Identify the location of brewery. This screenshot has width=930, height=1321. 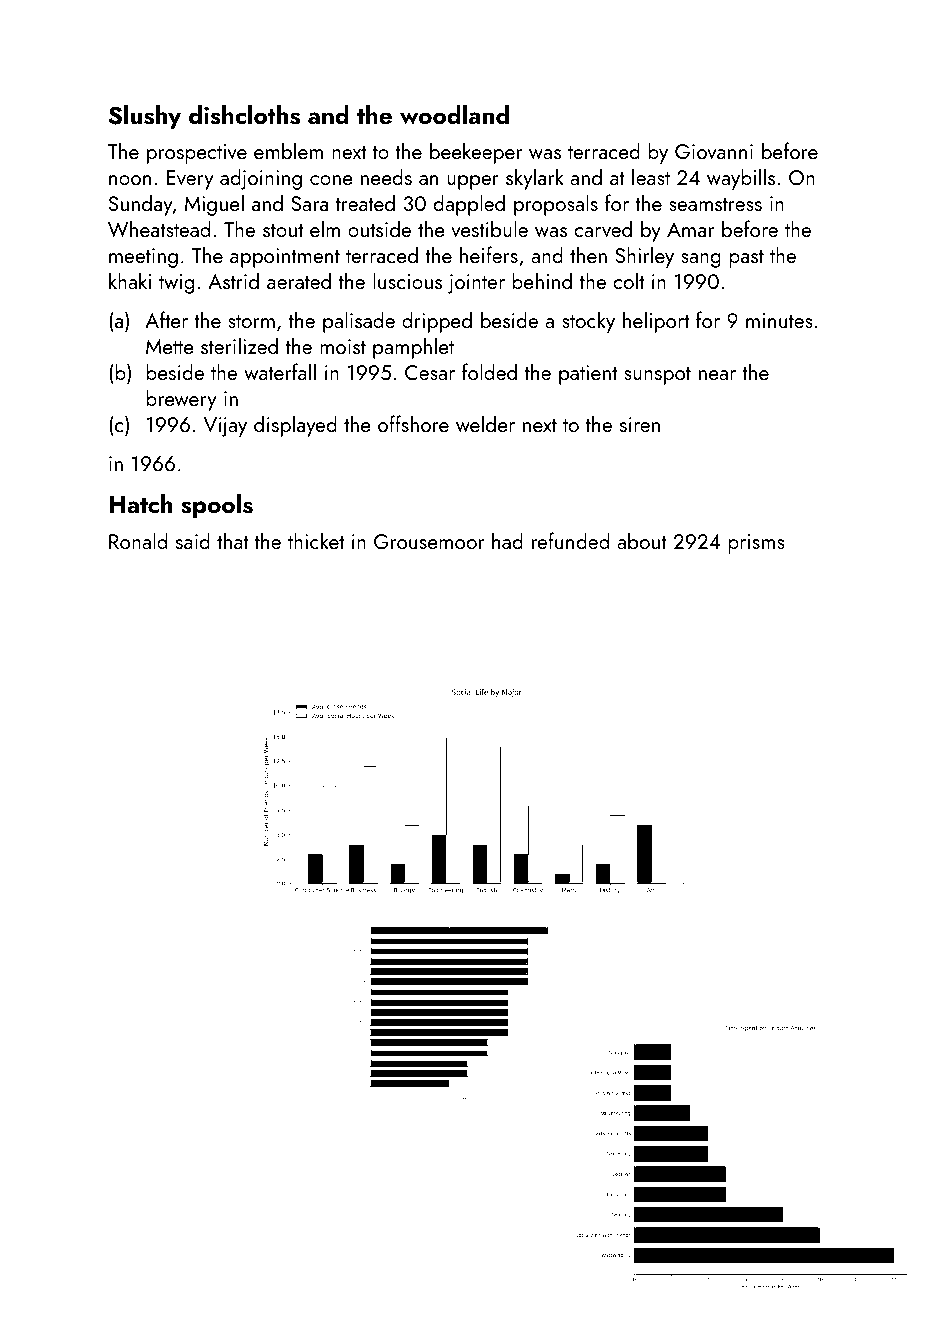
(181, 400).
